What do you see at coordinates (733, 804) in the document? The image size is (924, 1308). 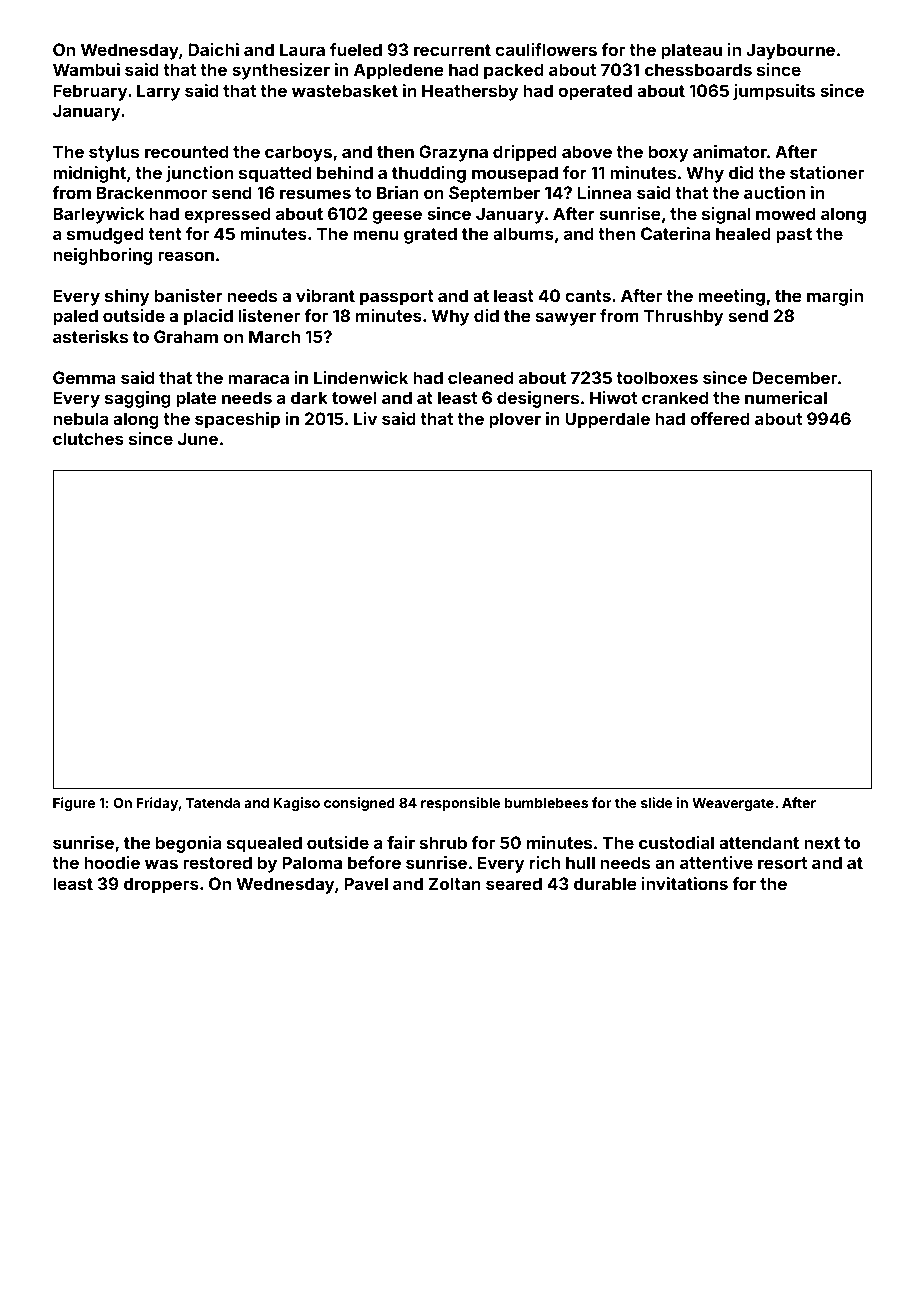 I see `Weavergate` at bounding box center [733, 804].
